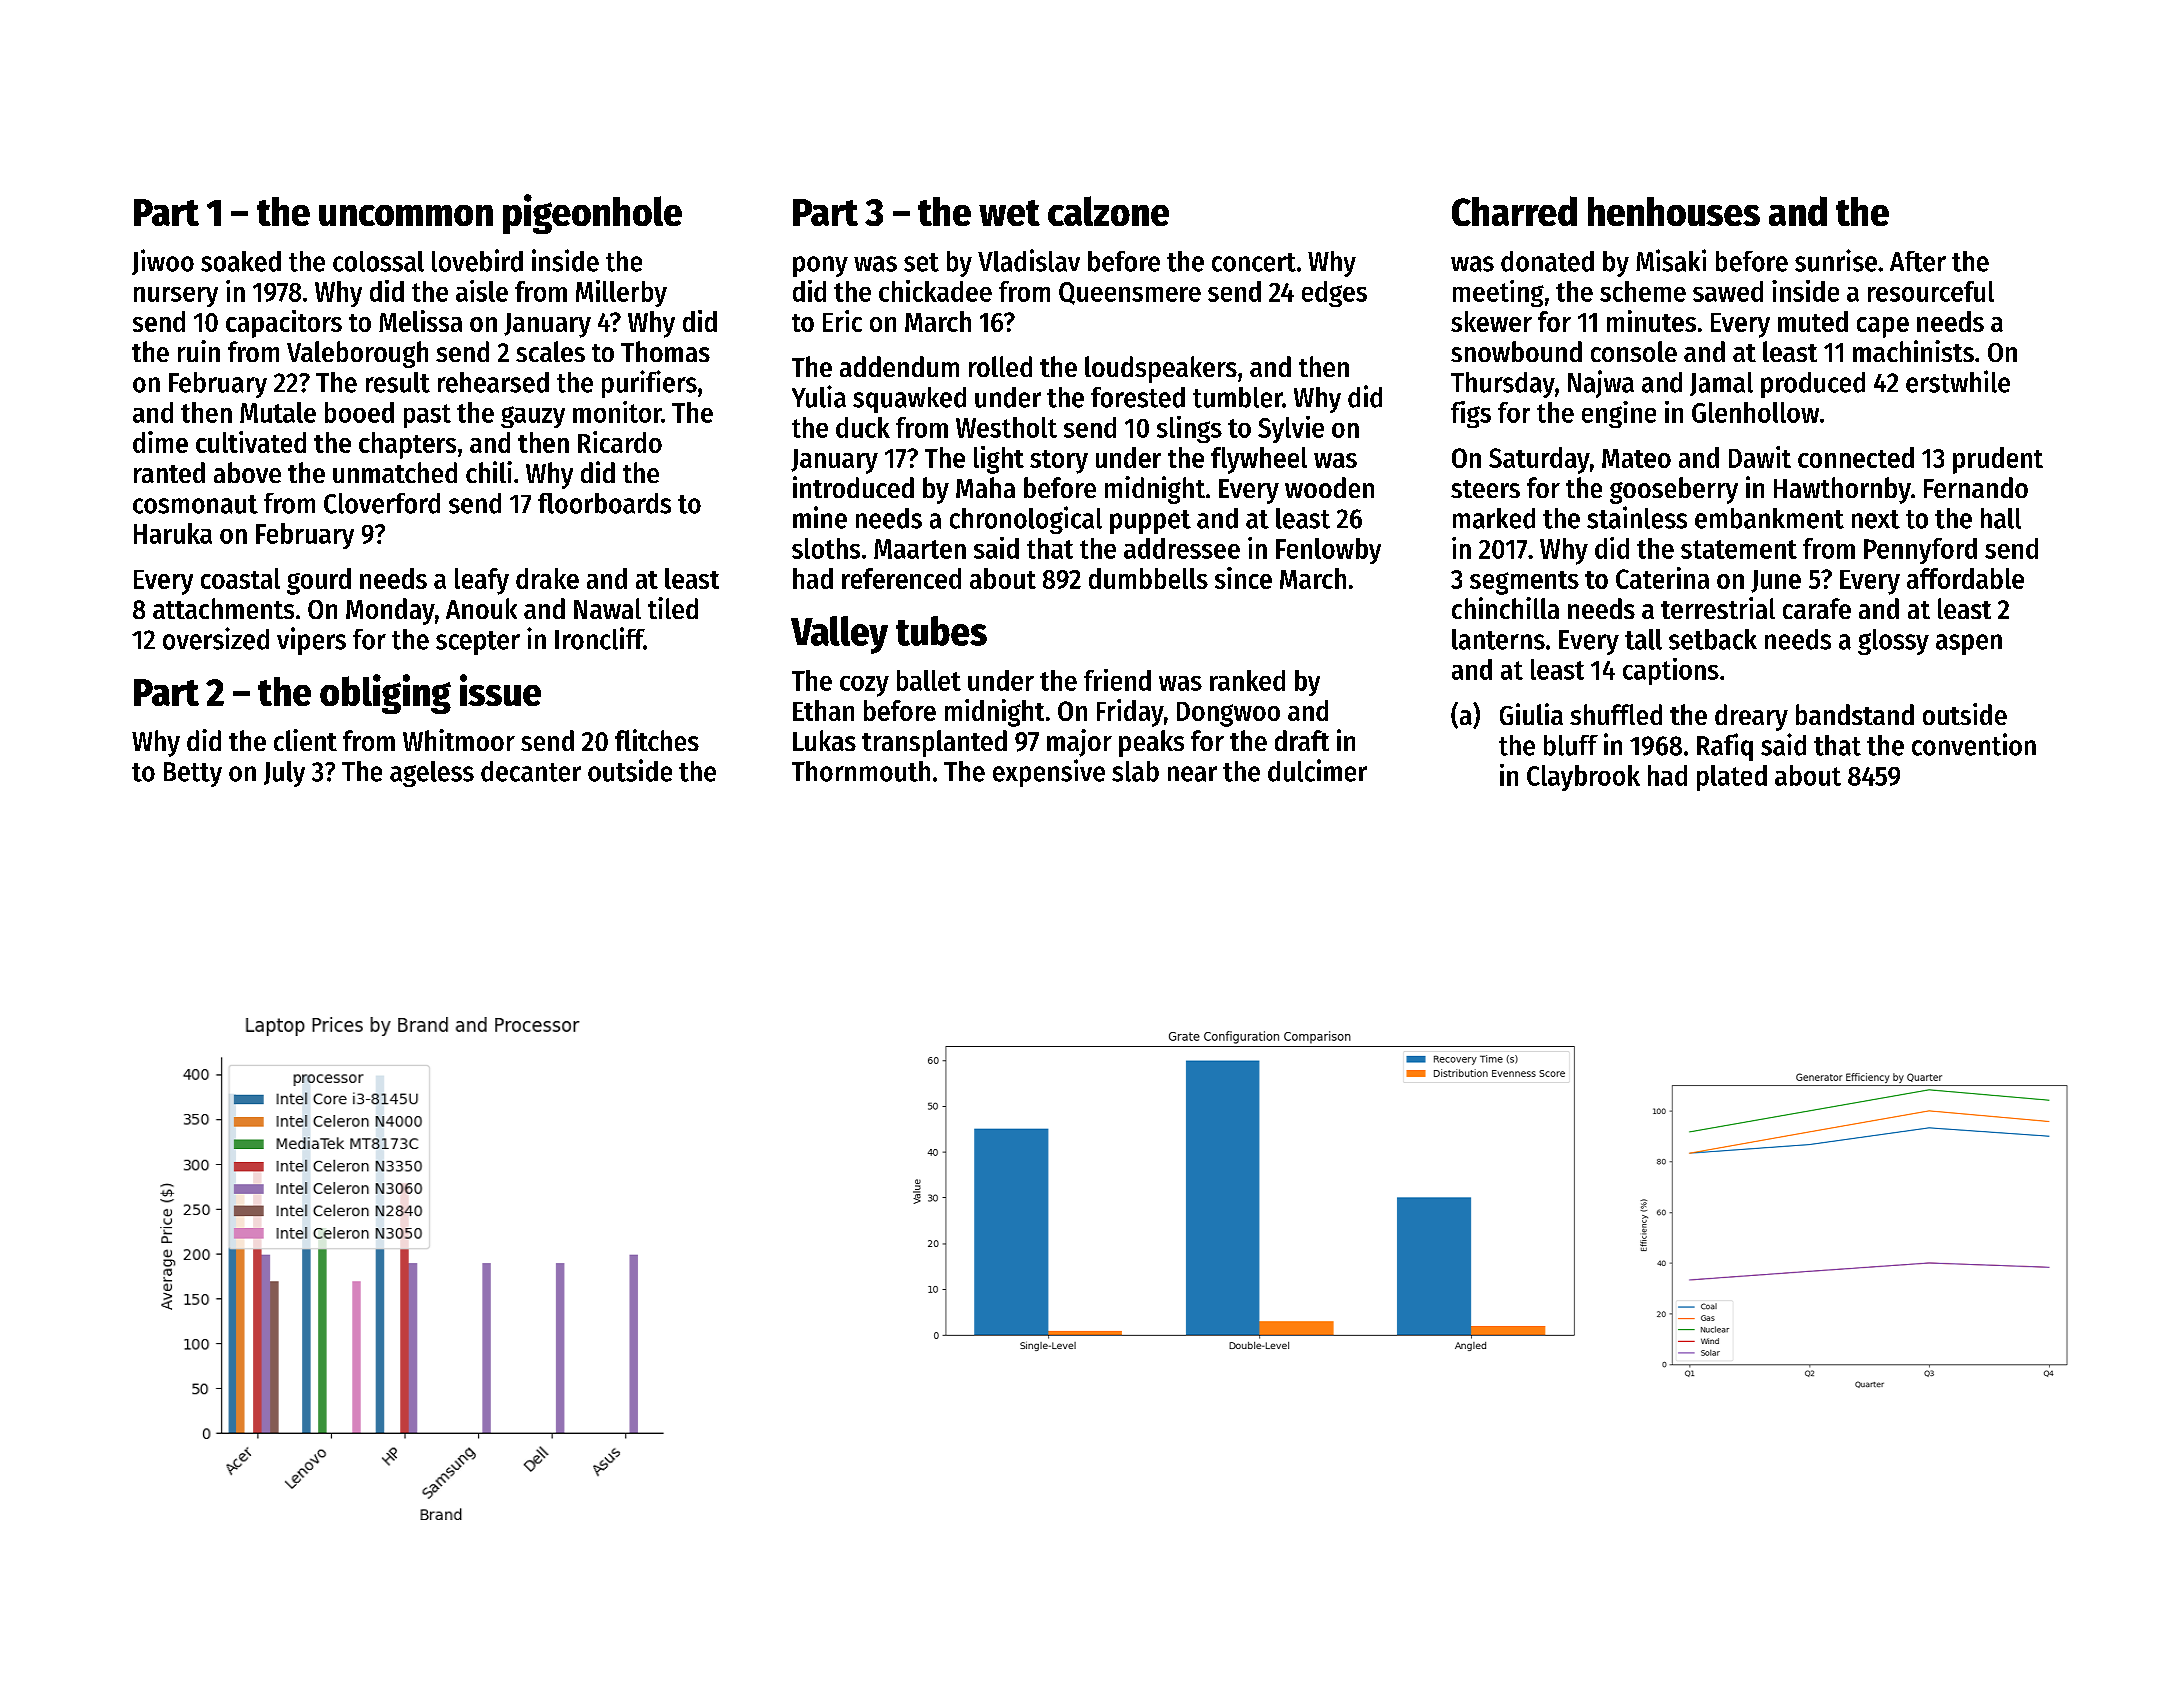 The width and height of the screenshot is (2178, 1683). I want to click on Dongwoo, so click(1228, 714).
